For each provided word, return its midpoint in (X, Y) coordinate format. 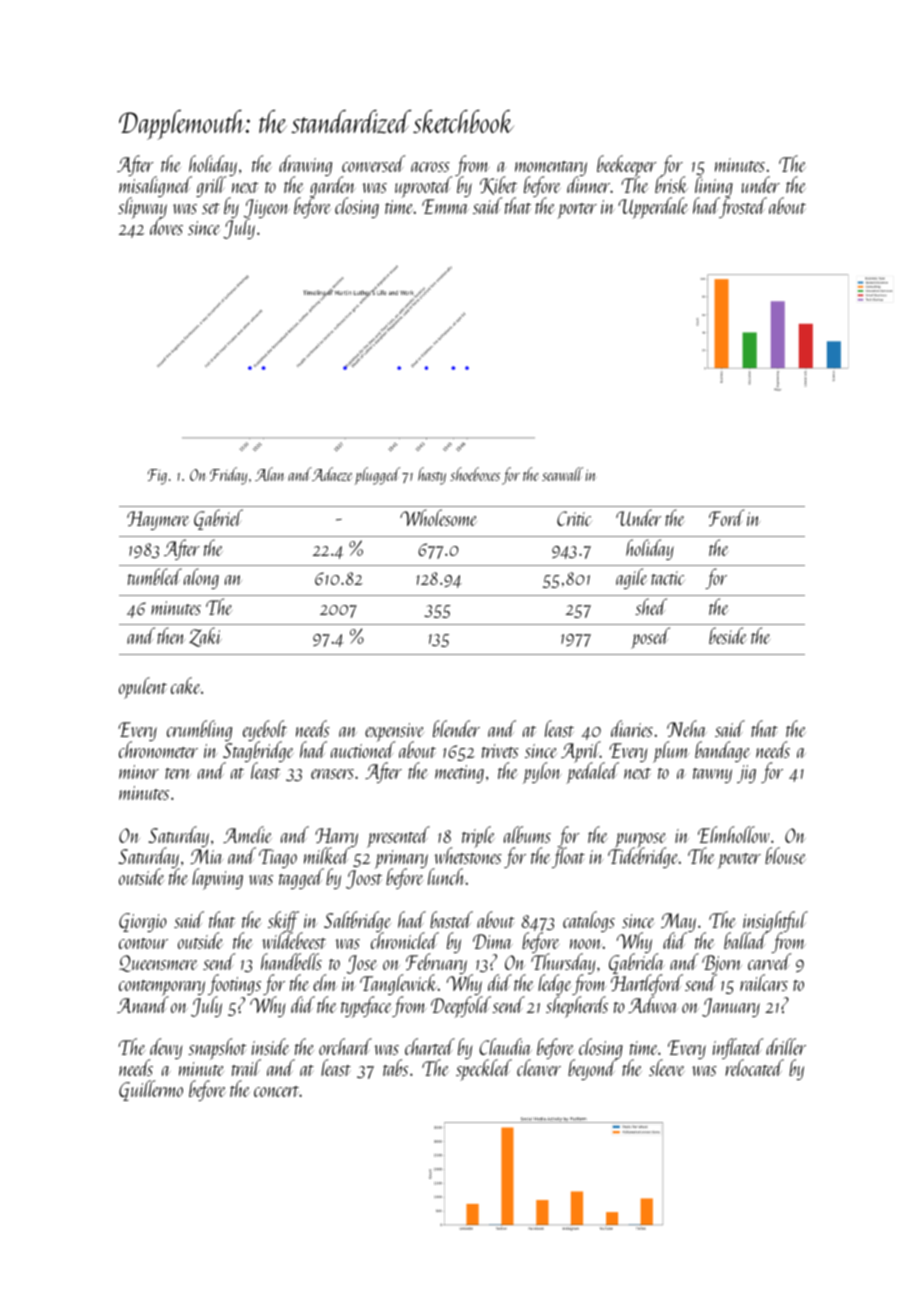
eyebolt (265, 731)
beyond (592, 1070)
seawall (562, 474)
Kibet (498, 185)
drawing (305, 166)
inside (270, 1046)
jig (746, 774)
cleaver (539, 1068)
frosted (743, 208)
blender (456, 728)
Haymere (158, 520)
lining (714, 187)
